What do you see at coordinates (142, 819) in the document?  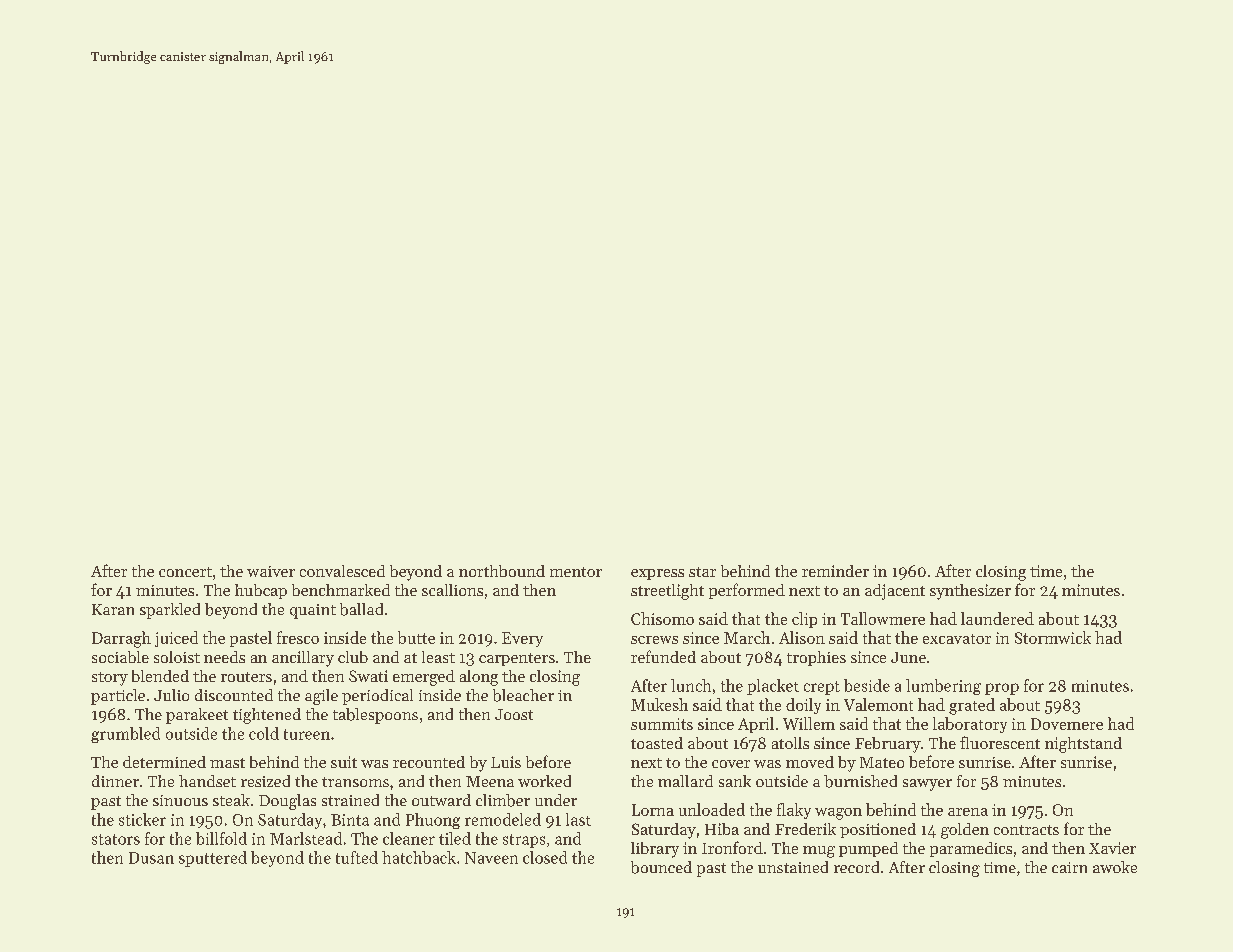 I see `sticker` at bounding box center [142, 819].
